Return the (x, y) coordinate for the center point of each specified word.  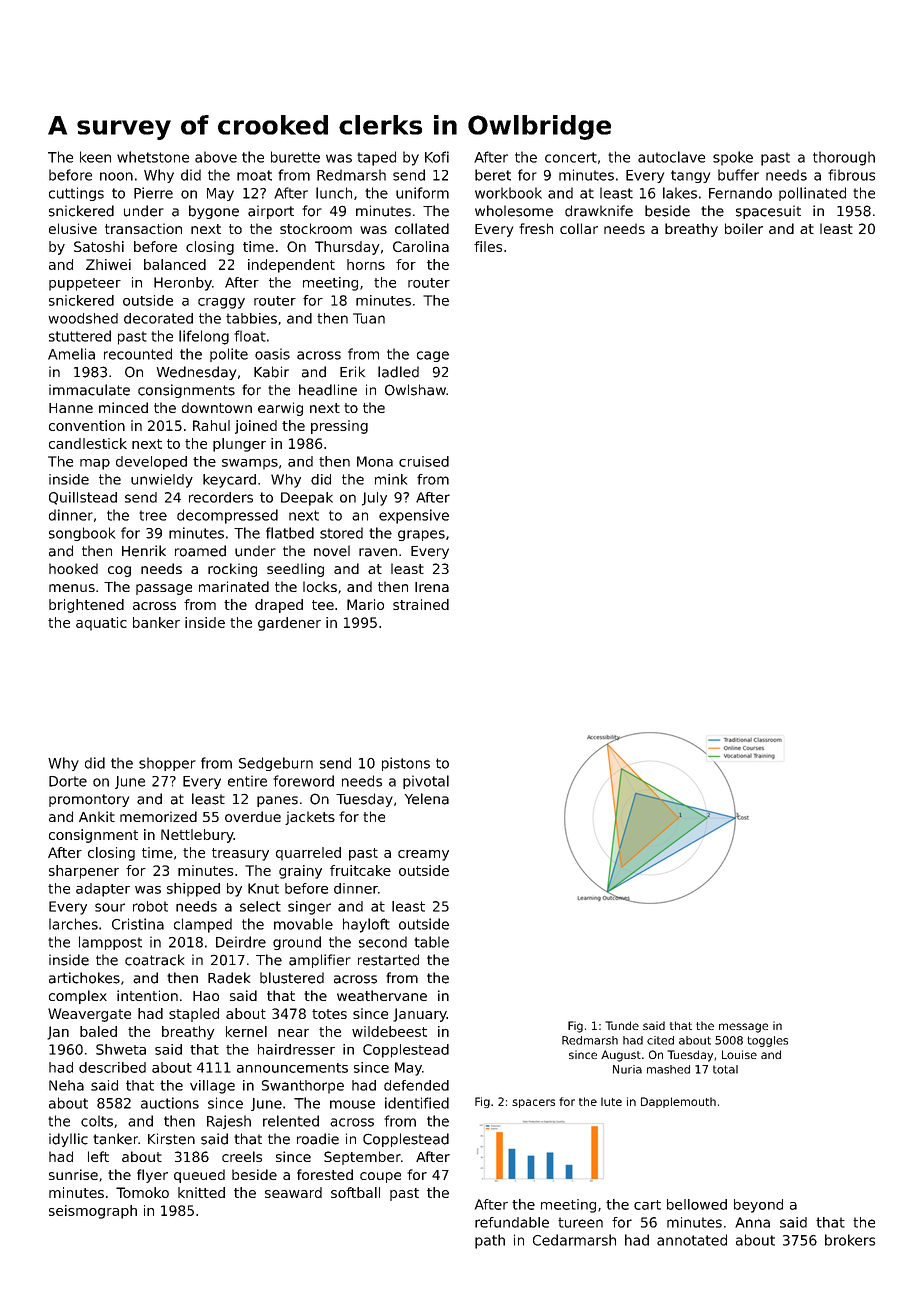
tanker (115, 1139)
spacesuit (768, 212)
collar (579, 228)
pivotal (426, 782)
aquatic (101, 624)
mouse (352, 1104)
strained (421, 604)
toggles (767, 1041)
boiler (744, 228)
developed (151, 463)
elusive (73, 228)
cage (433, 356)
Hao (206, 996)
